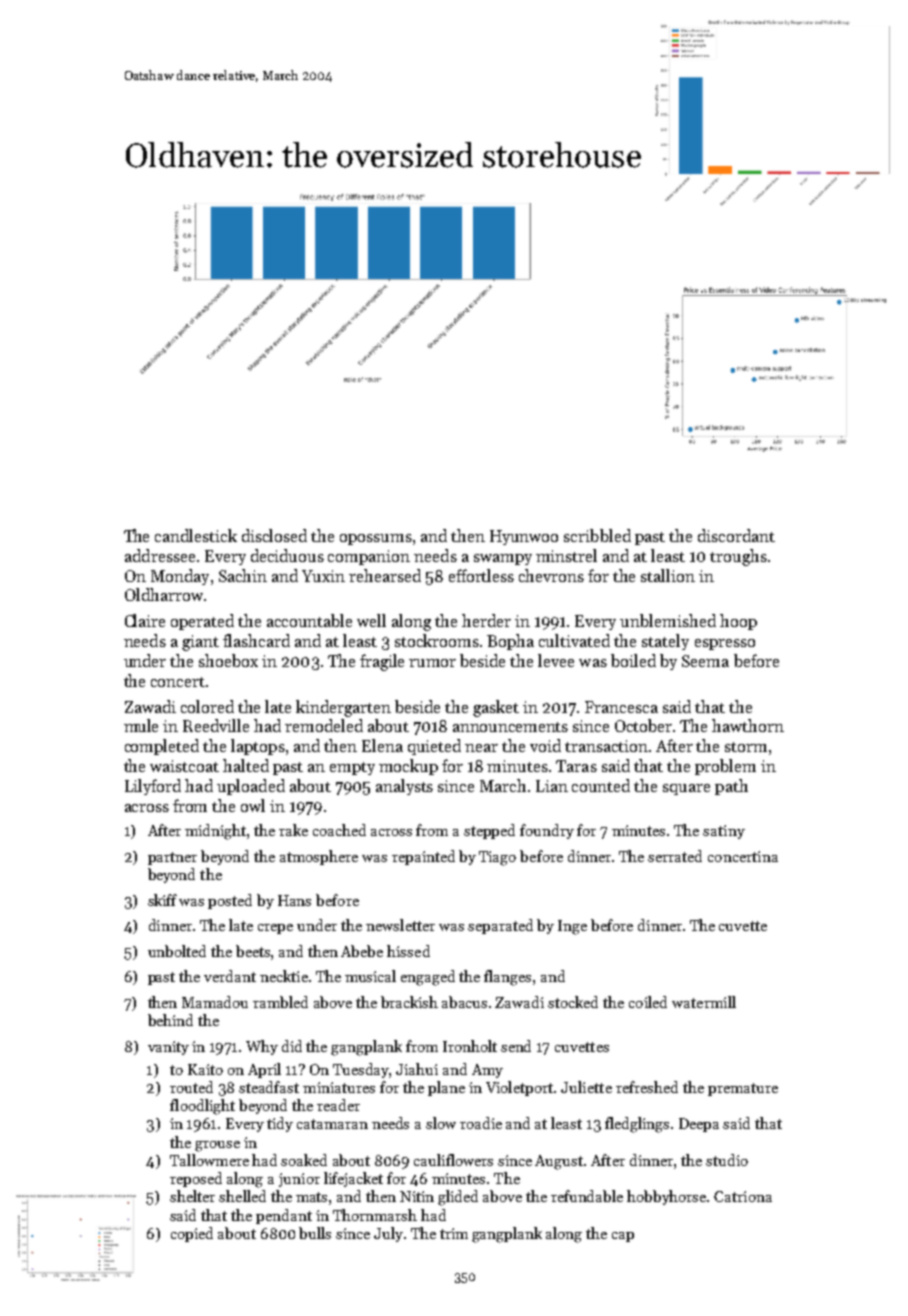 The height and width of the screenshot is (1316, 908). I want to click on premature, so click(743, 1089).
